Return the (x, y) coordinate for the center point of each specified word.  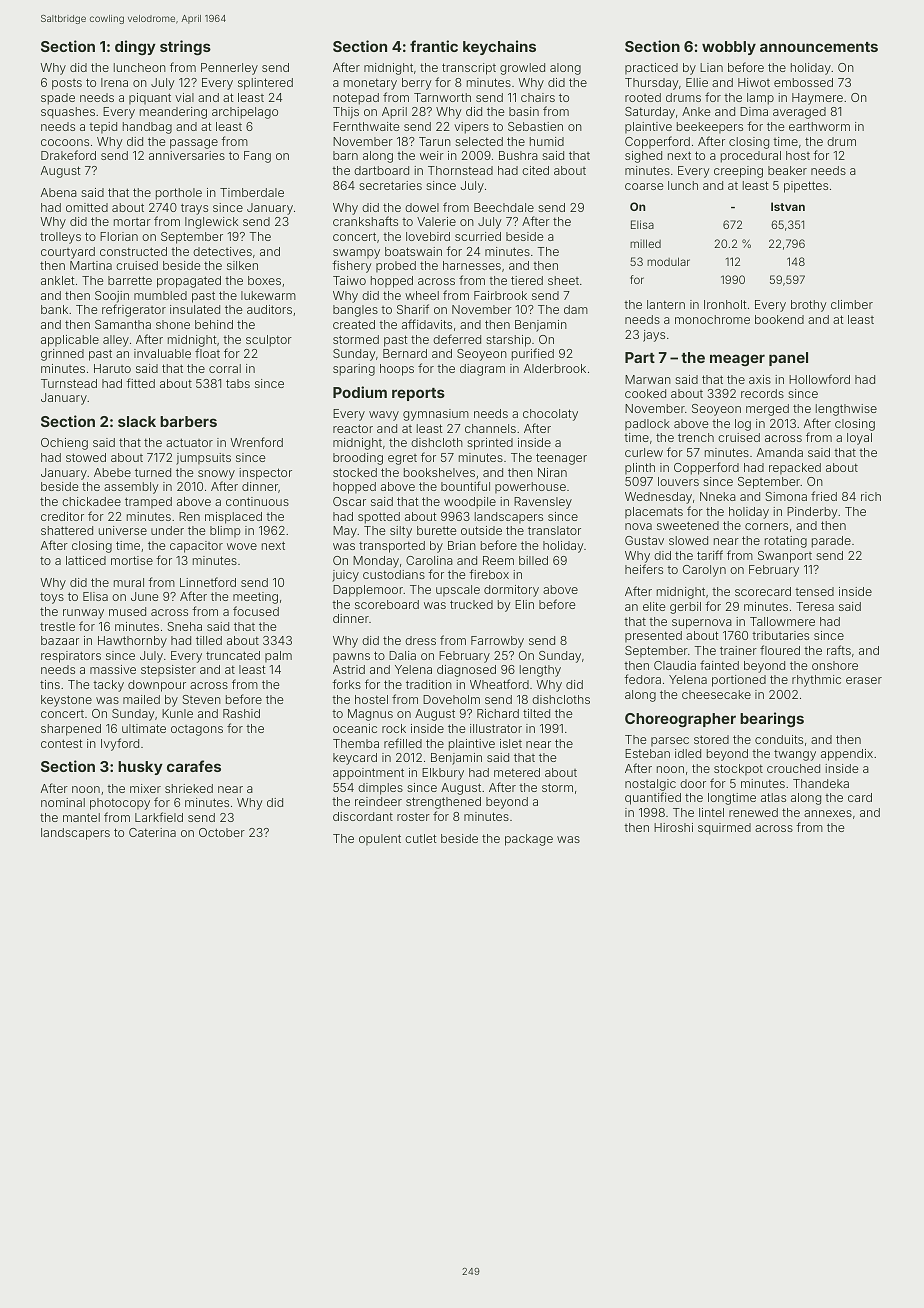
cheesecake (716, 694)
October (222, 832)
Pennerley (229, 69)
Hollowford (819, 379)
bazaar (60, 640)
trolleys (60, 238)
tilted (536, 713)
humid (547, 141)
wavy (384, 416)
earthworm (819, 126)
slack (137, 421)
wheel (422, 295)
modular (668, 261)
